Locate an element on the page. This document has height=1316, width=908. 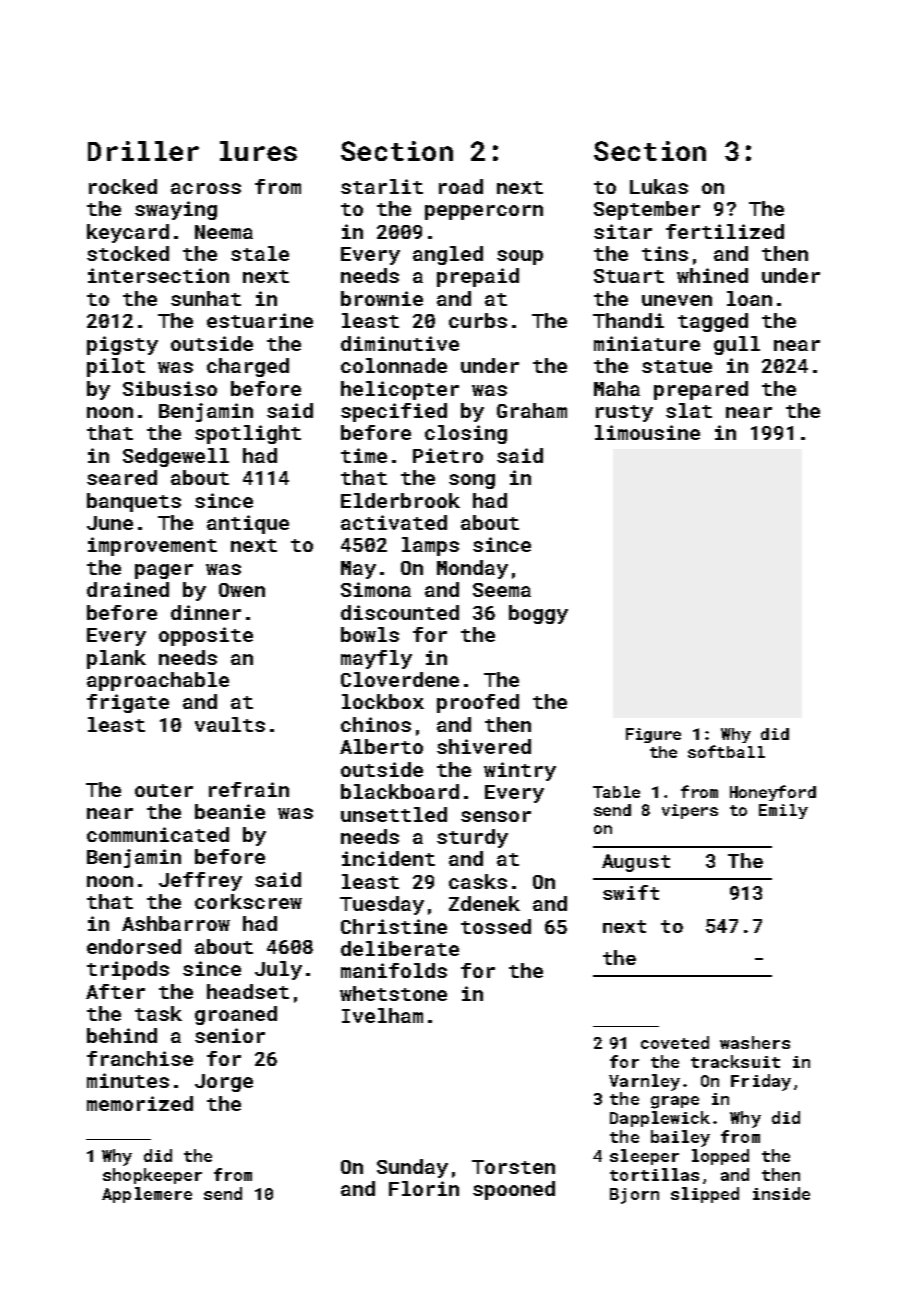
washers is located at coordinates (755, 1042).
